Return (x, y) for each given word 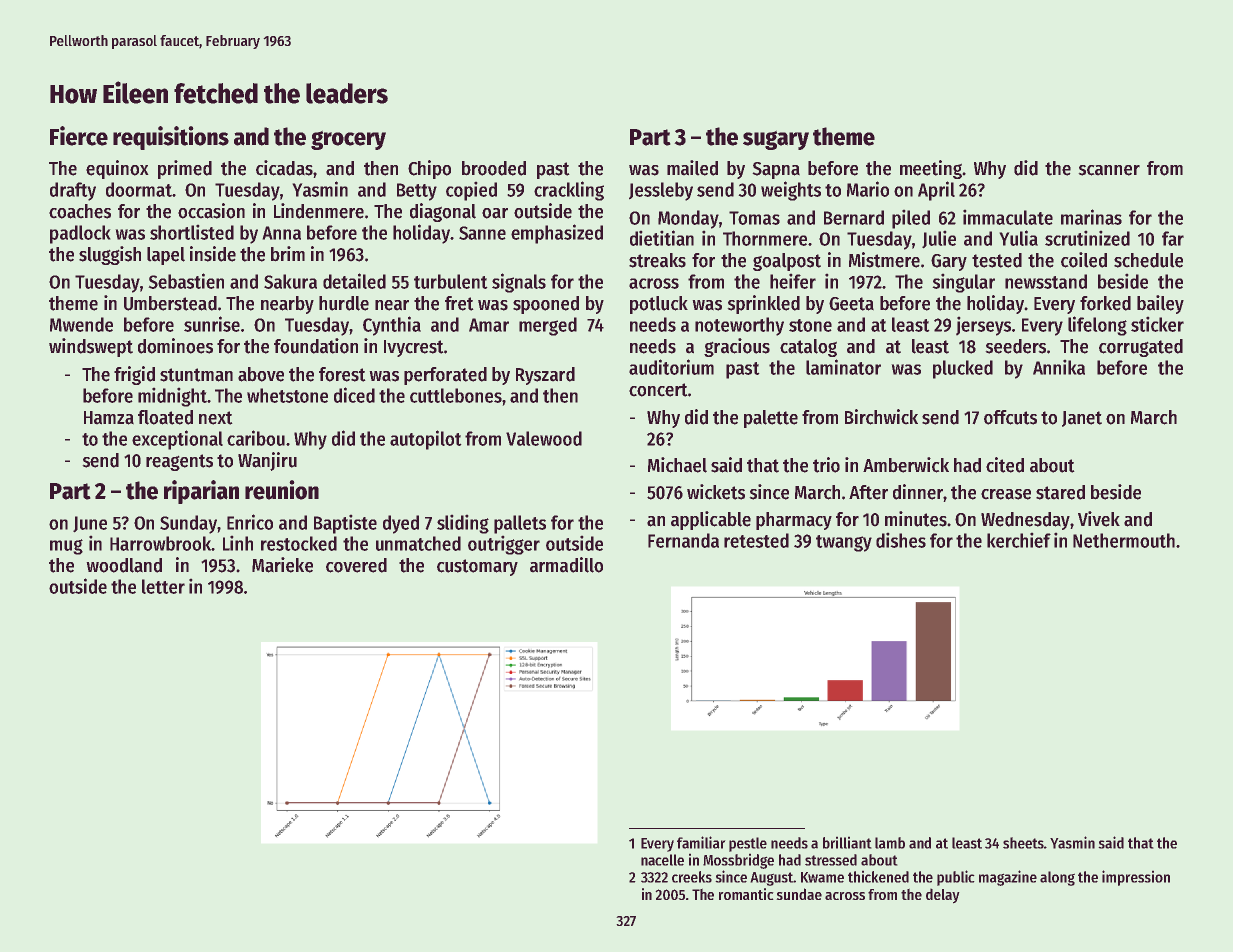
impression (1136, 878)
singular (963, 283)
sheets (1023, 843)
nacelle (662, 860)
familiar (701, 842)
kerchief (1019, 540)
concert (658, 390)
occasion (211, 211)
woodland (124, 565)
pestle (748, 844)
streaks (657, 260)
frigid (134, 375)
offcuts (1010, 417)
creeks (692, 877)
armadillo (566, 565)
